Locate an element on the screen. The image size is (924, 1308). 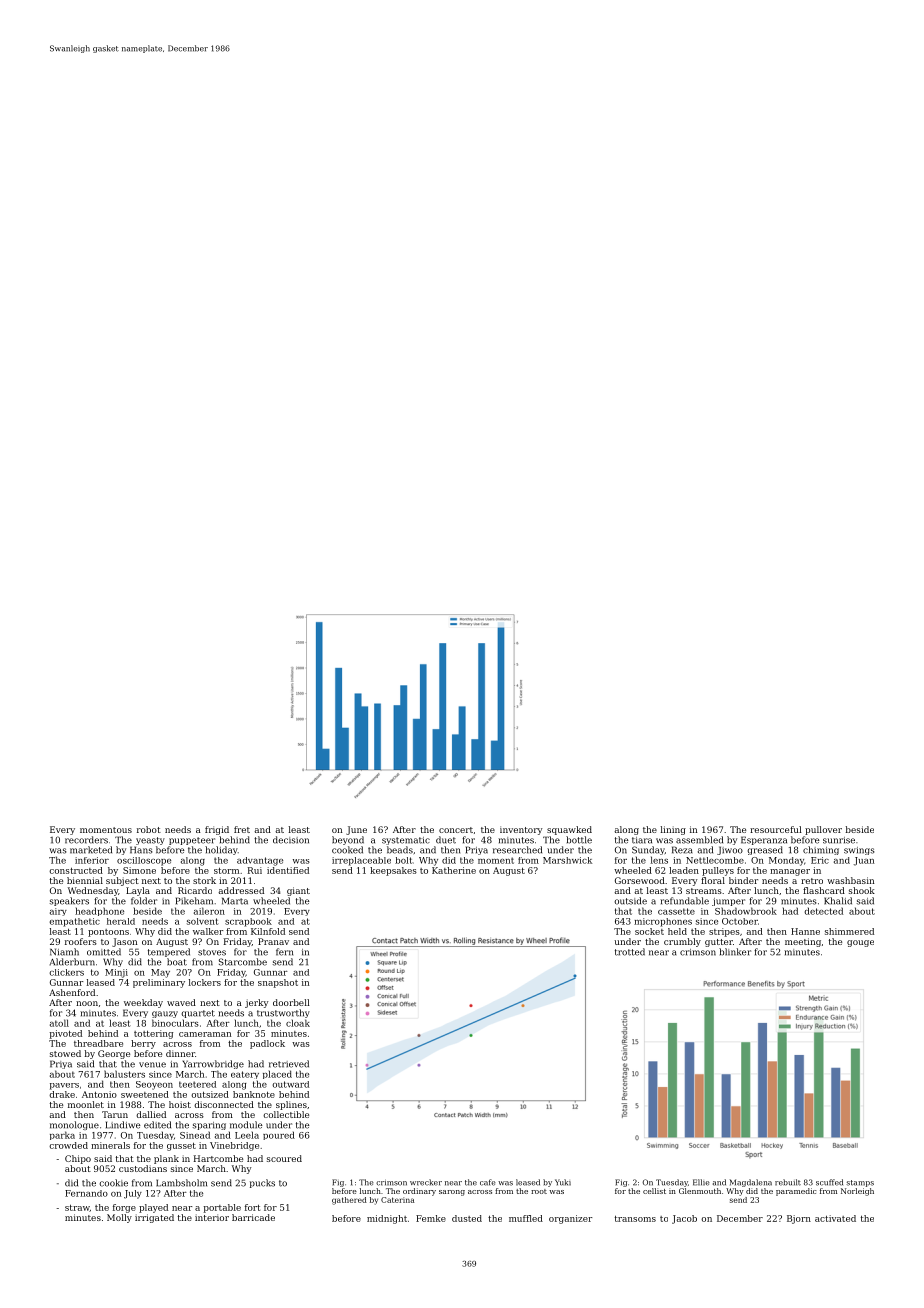
blinker is located at coordinates (735, 952).
